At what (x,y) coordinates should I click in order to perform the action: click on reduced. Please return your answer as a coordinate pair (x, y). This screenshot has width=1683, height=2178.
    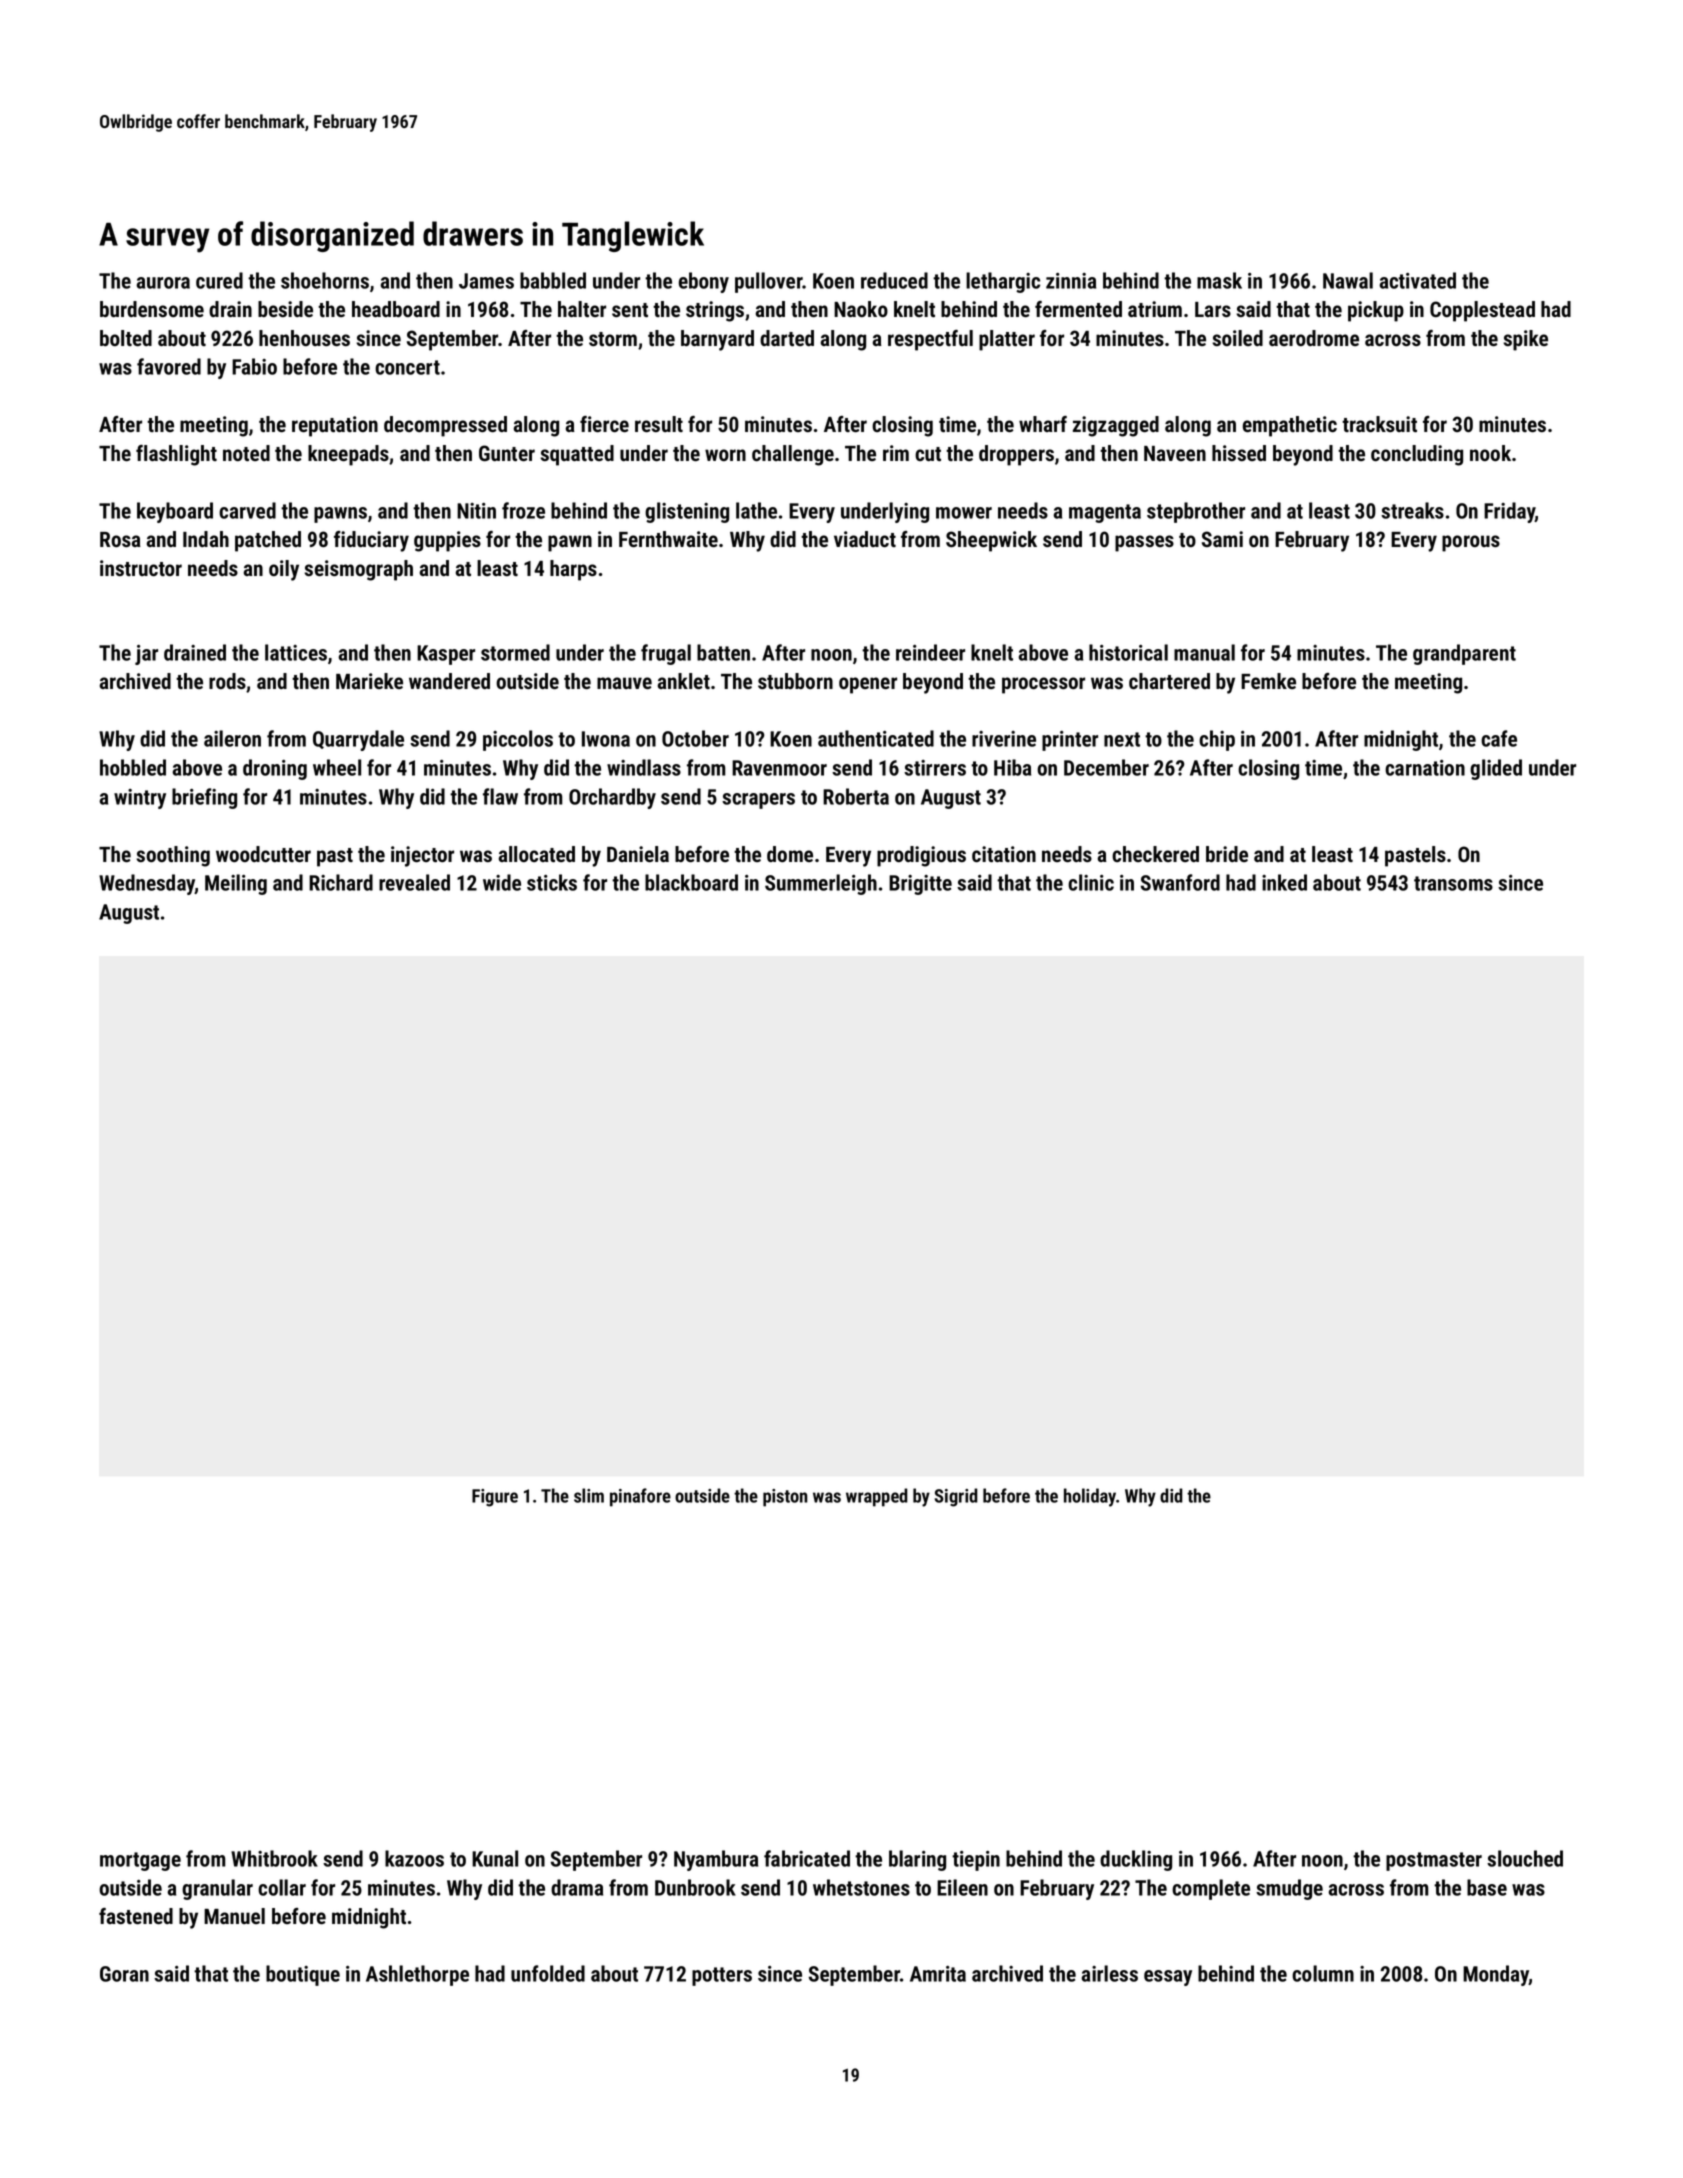
    Looking at the image, I should click on (894, 280).
